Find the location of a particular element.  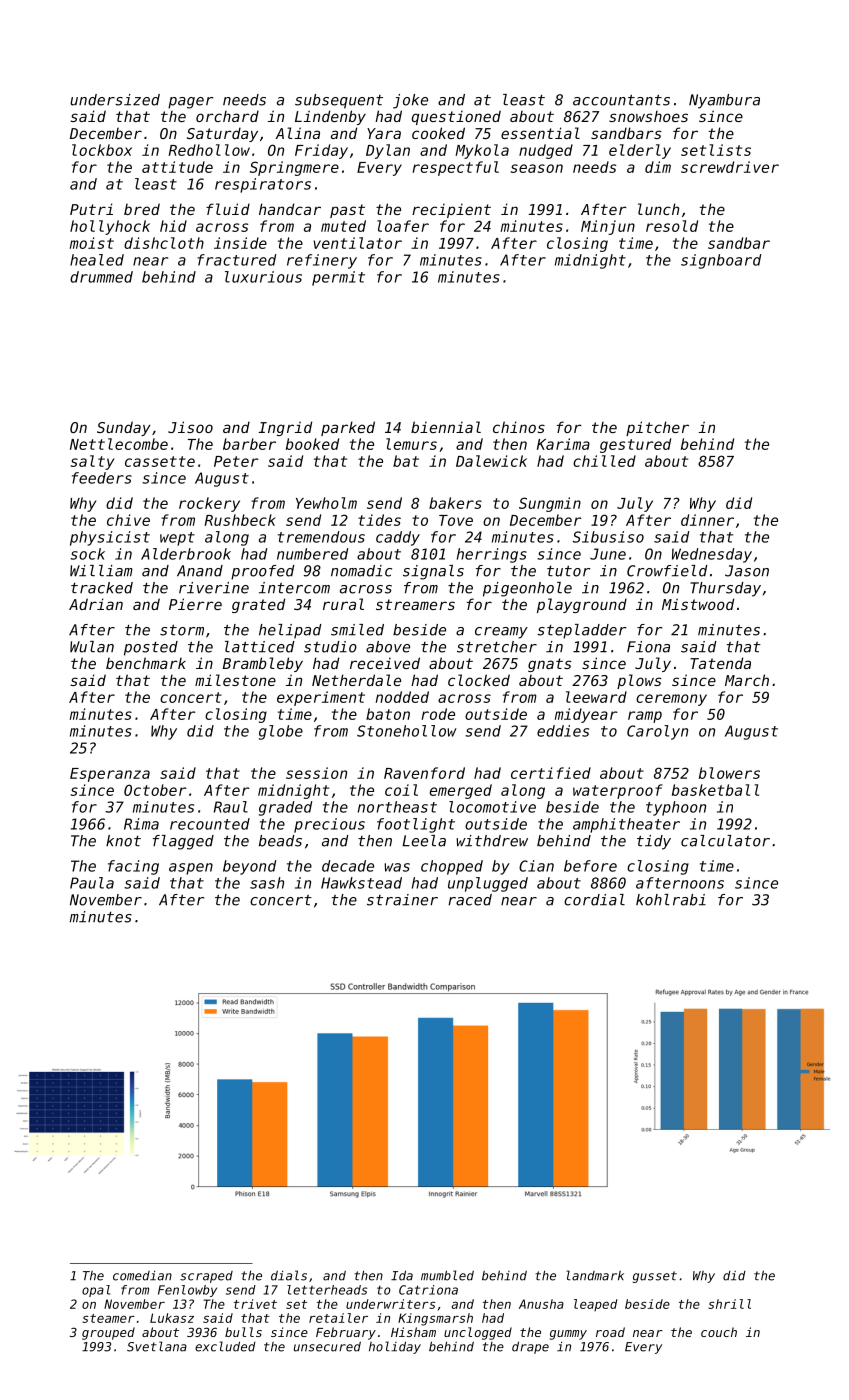

calculator is located at coordinates (725, 841).
